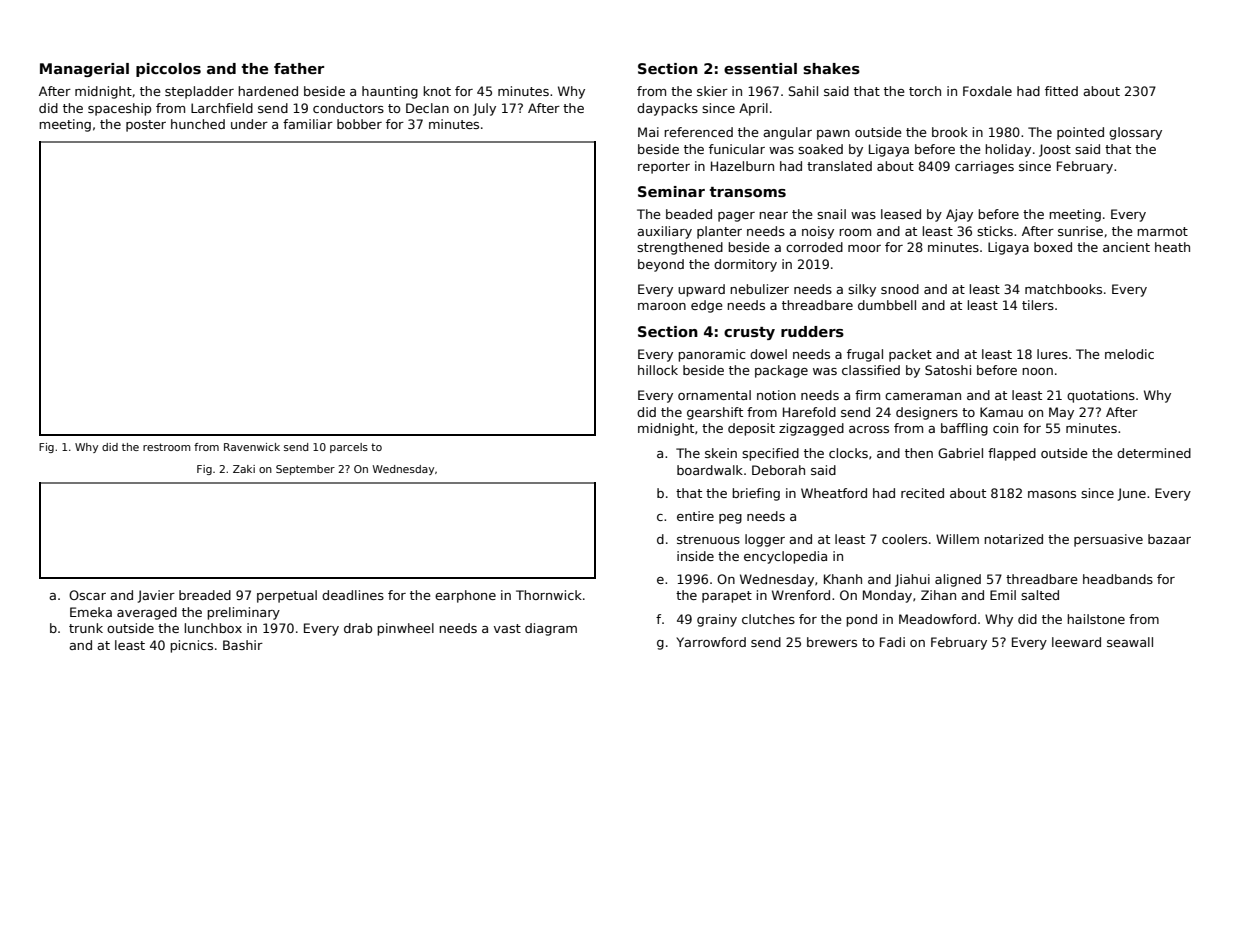  What do you see at coordinates (405, 629) in the screenshot?
I see `pinwheel` at bounding box center [405, 629].
